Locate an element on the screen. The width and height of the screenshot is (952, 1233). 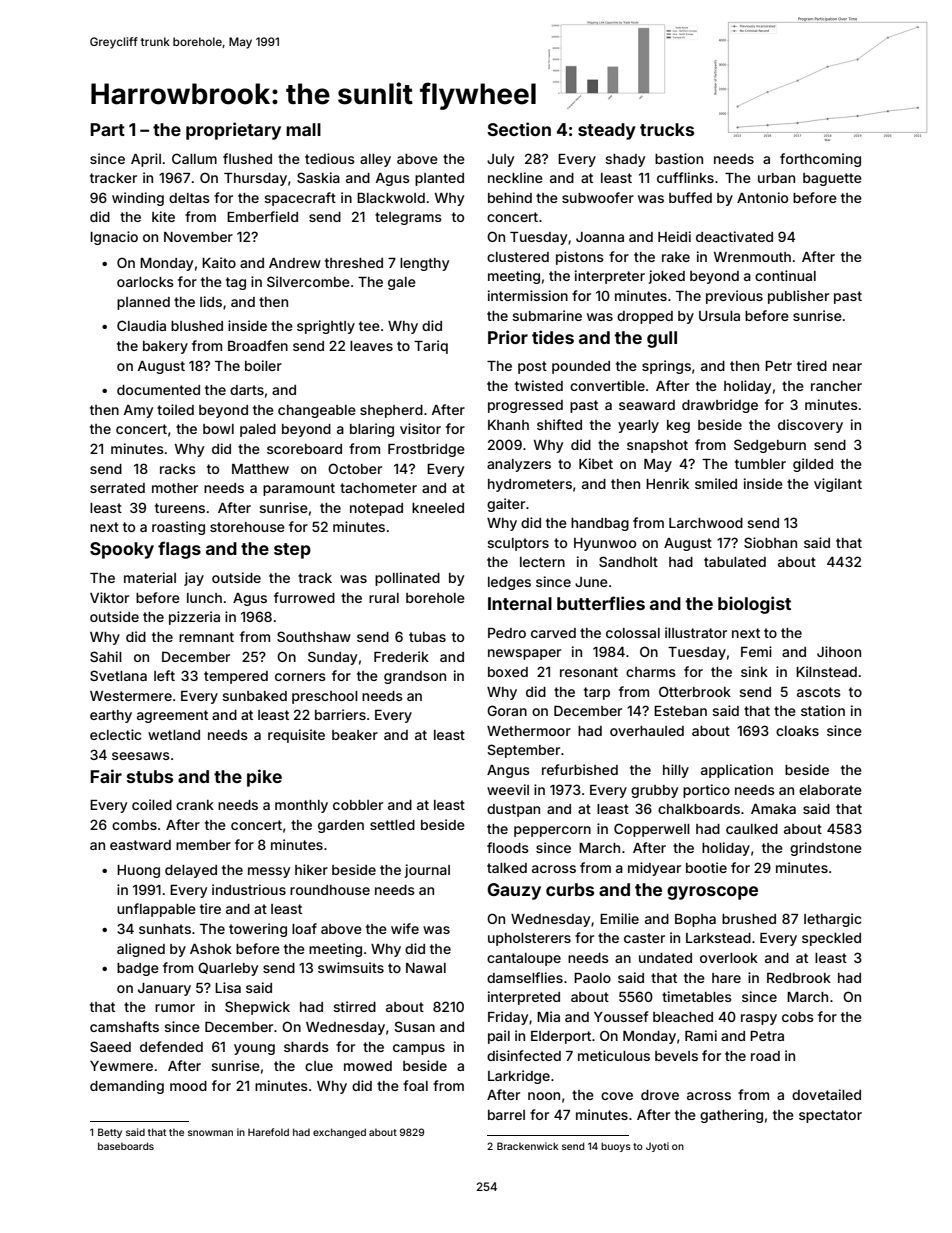
Jyoti is located at coordinates (657, 1147).
